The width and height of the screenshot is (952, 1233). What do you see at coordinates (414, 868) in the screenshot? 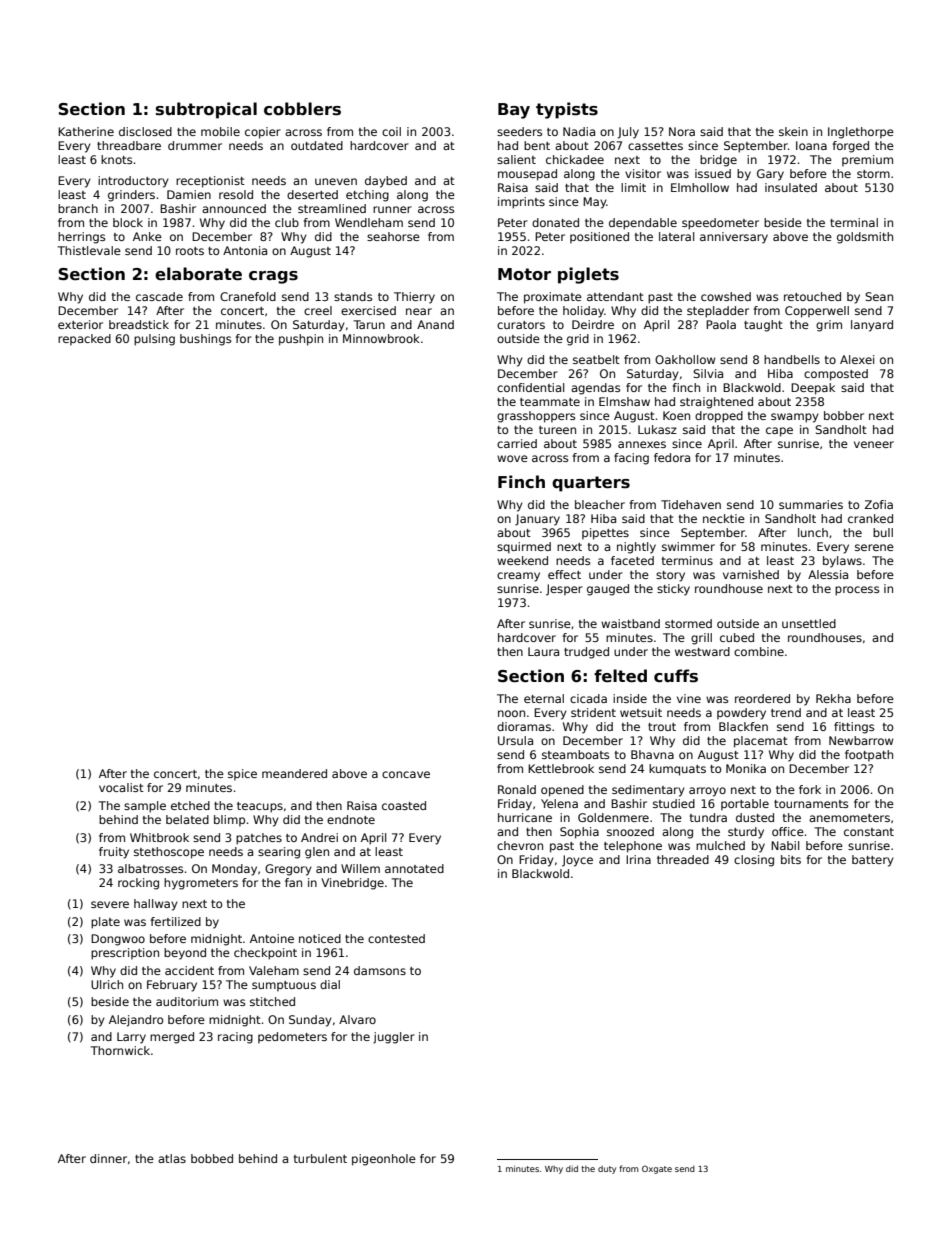
I see `annotated` at bounding box center [414, 868].
